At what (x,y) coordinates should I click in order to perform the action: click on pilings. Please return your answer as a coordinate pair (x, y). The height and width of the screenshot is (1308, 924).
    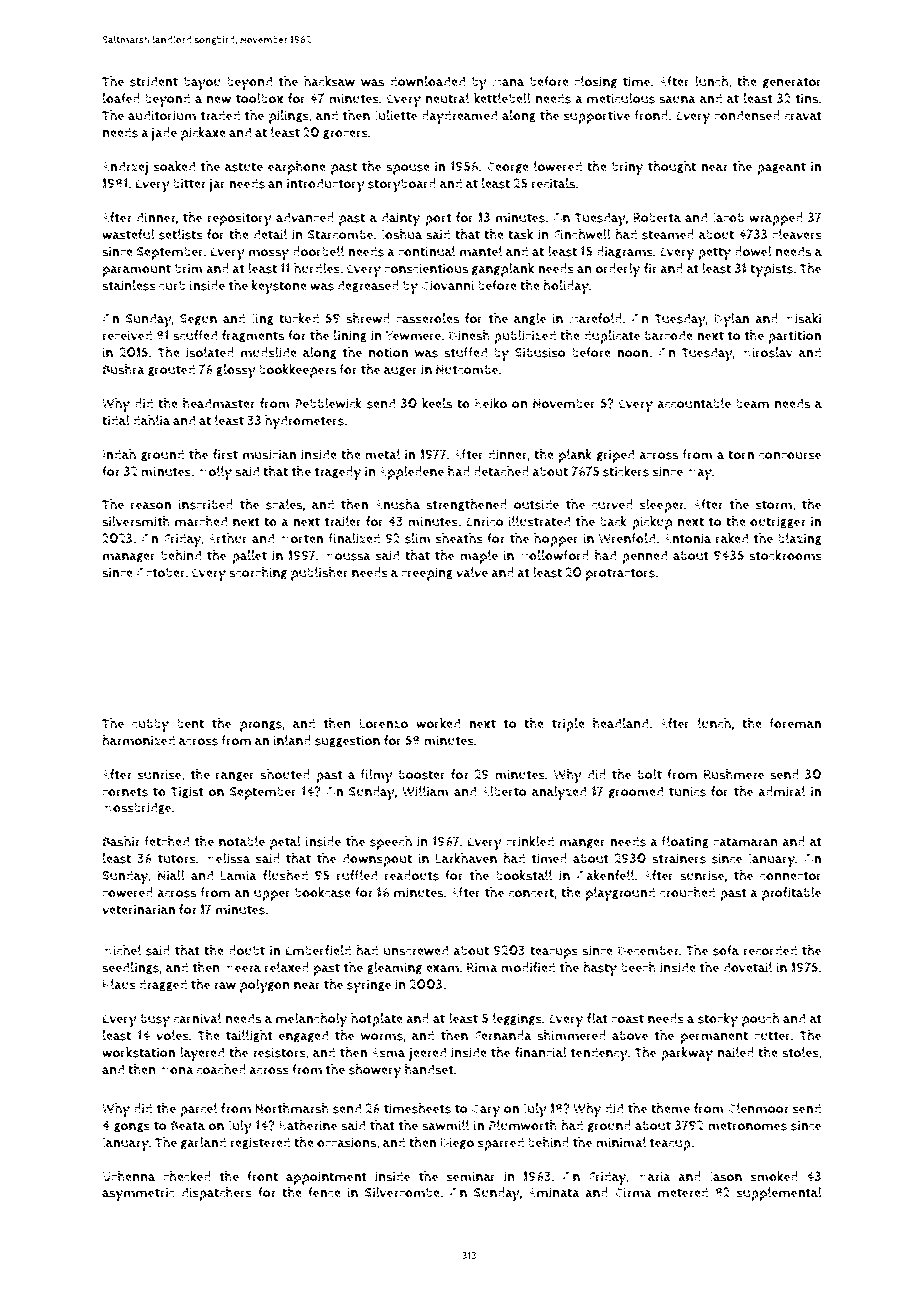
    Looking at the image, I should click on (289, 117).
